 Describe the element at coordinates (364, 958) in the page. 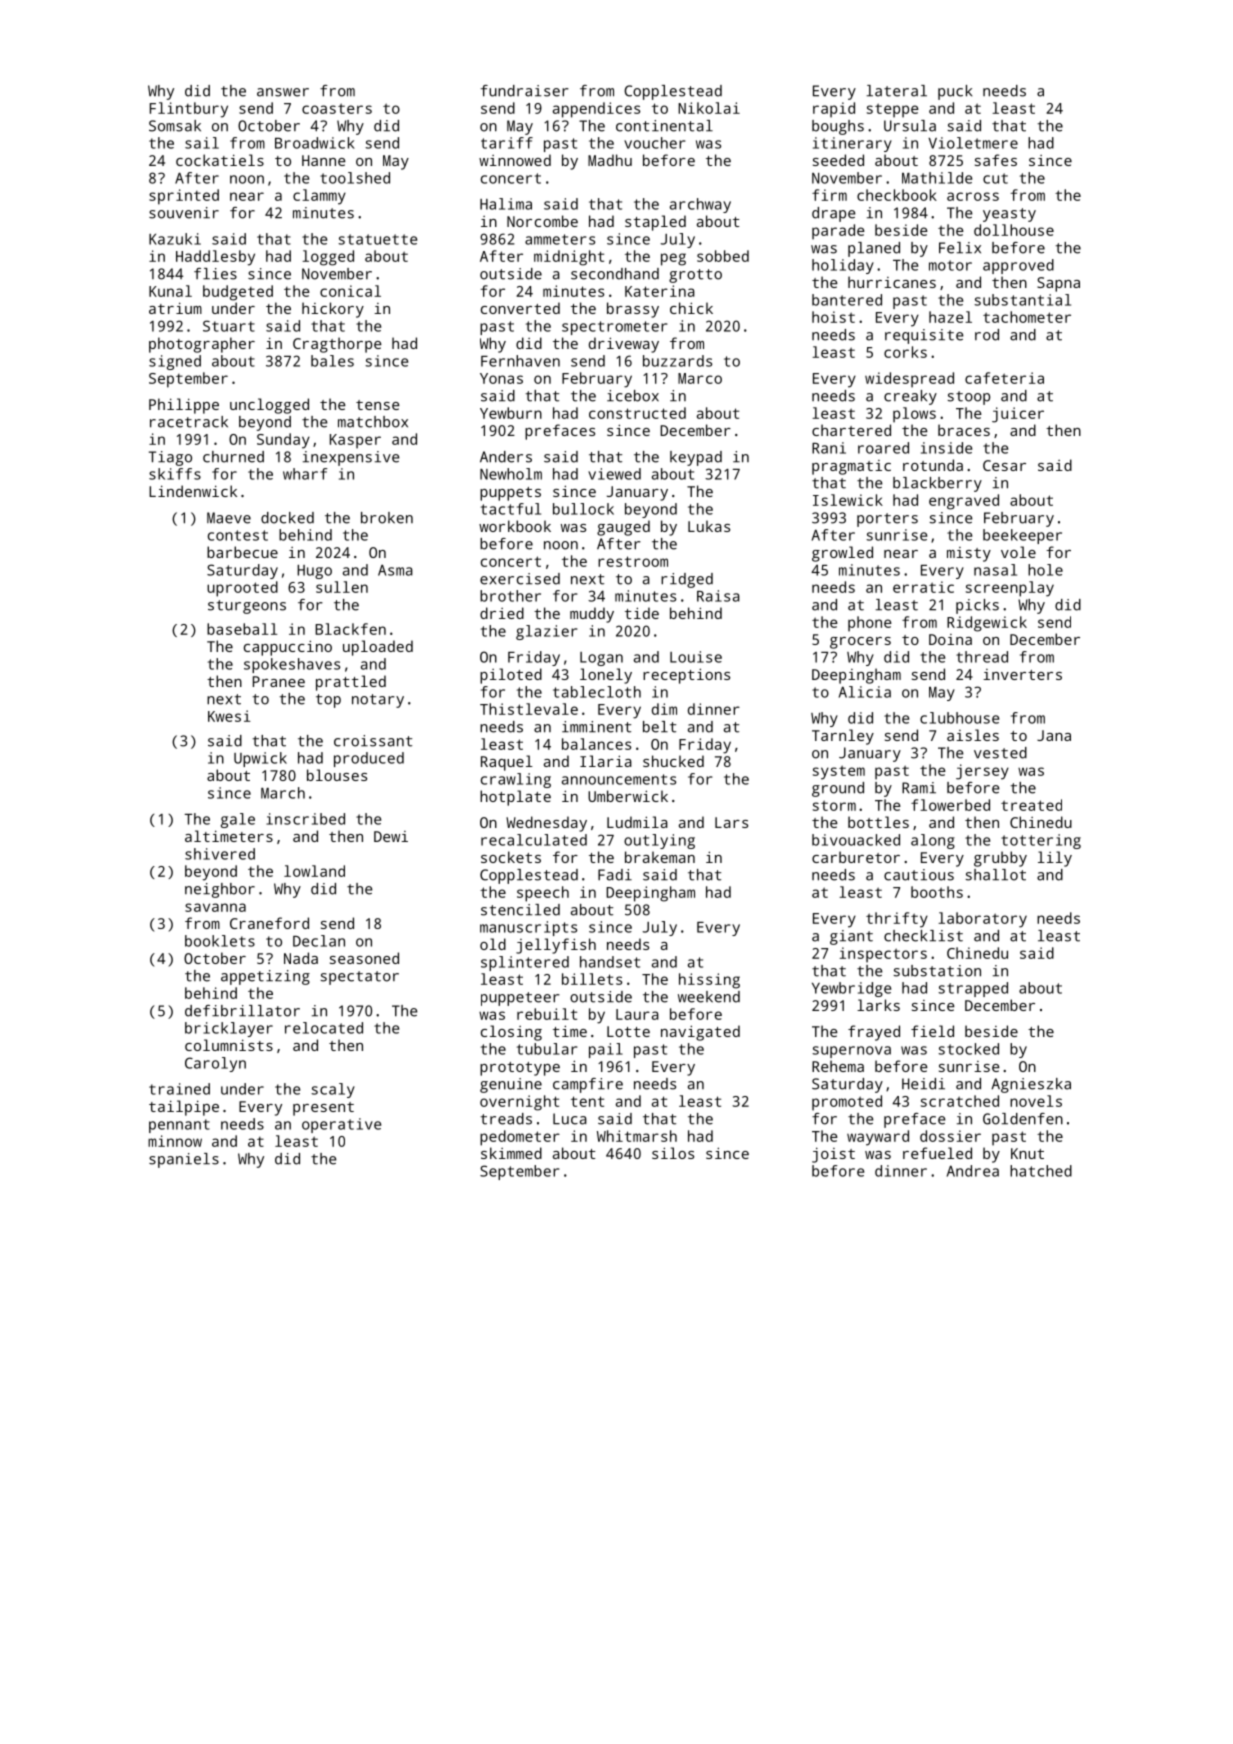

I see `seasoned` at that location.
